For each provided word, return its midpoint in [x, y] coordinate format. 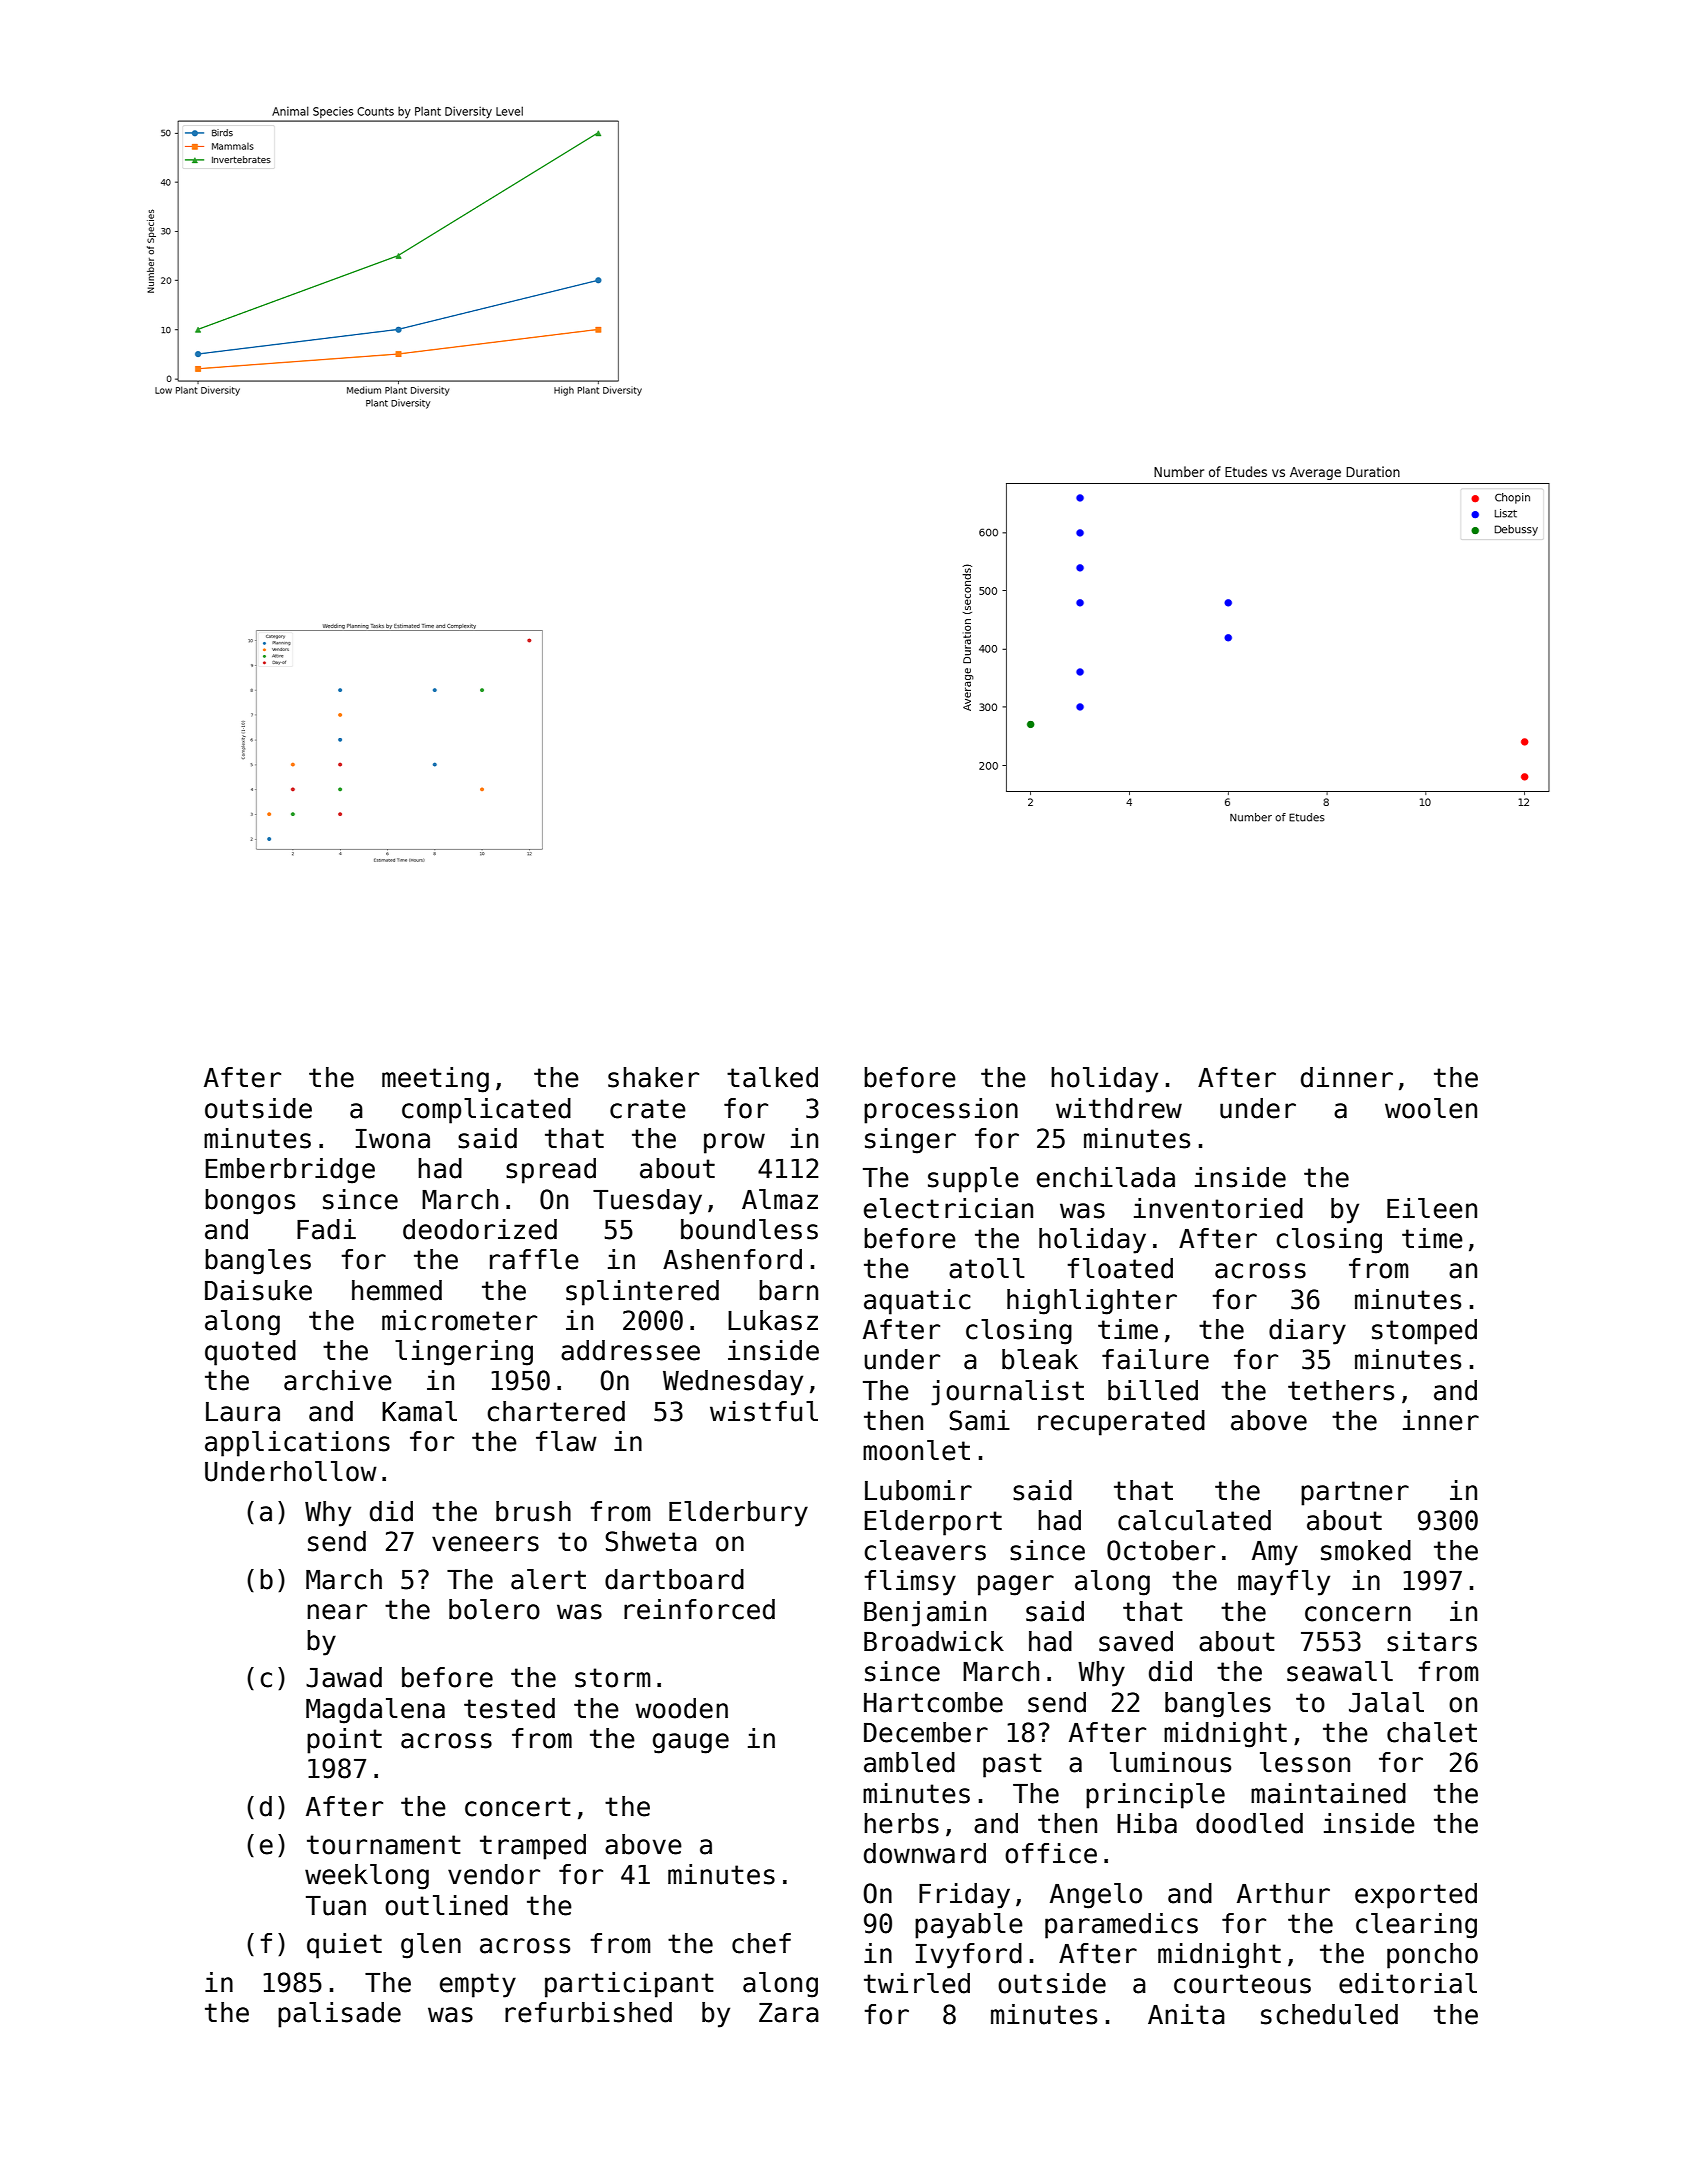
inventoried [1218, 1208]
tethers [1341, 1390]
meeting [435, 1080]
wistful [764, 1411]
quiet [344, 1946]
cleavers [925, 1550]
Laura [243, 1412]
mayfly [1284, 1583]
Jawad [344, 1677]
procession [941, 1111]
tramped [533, 1847]
